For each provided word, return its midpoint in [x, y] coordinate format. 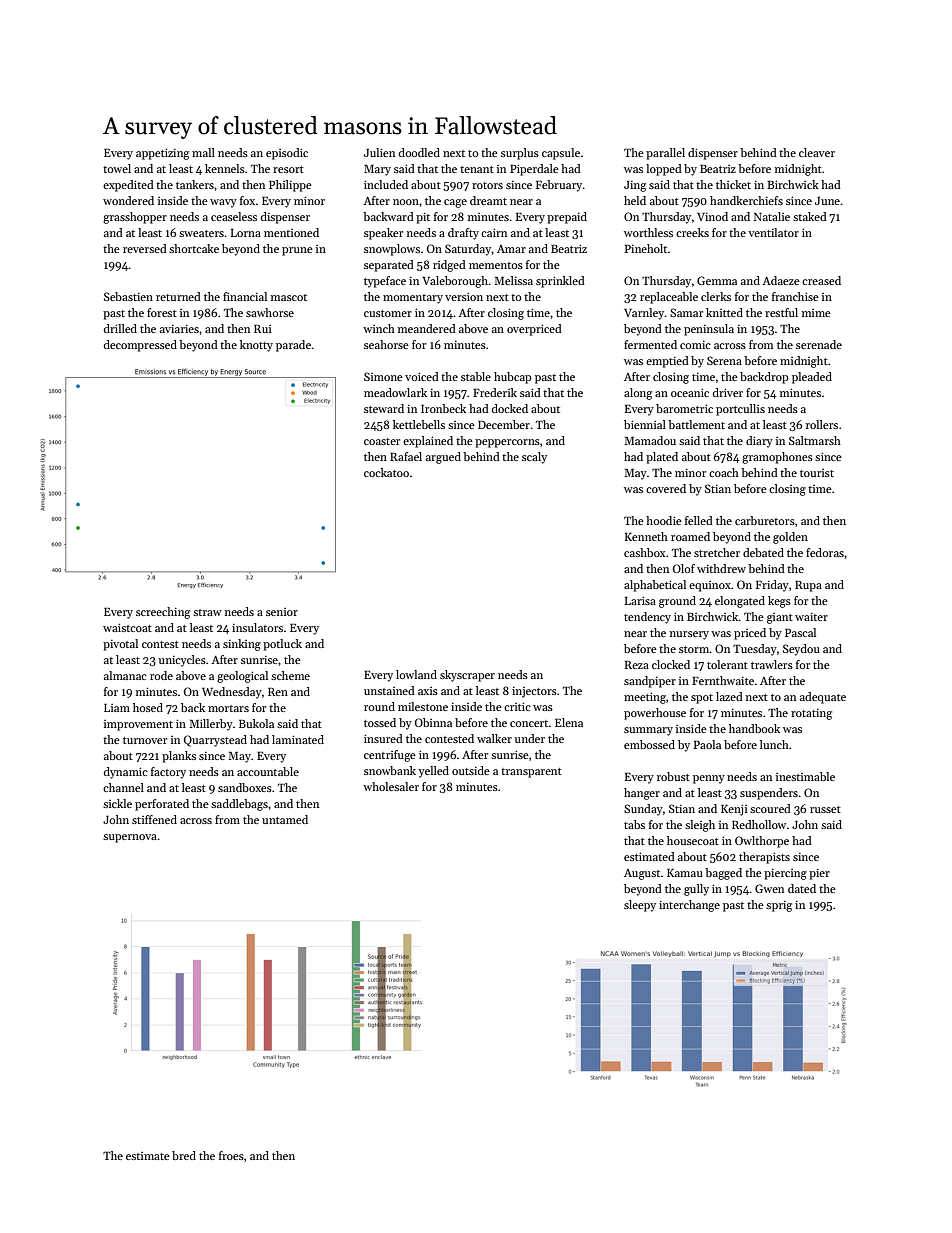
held [635, 200]
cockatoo [386, 472]
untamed [285, 819]
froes [231, 1155]
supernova [130, 838]
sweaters [201, 233]
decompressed [140, 346]
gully [696, 890]
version [464, 296]
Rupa [808, 586]
